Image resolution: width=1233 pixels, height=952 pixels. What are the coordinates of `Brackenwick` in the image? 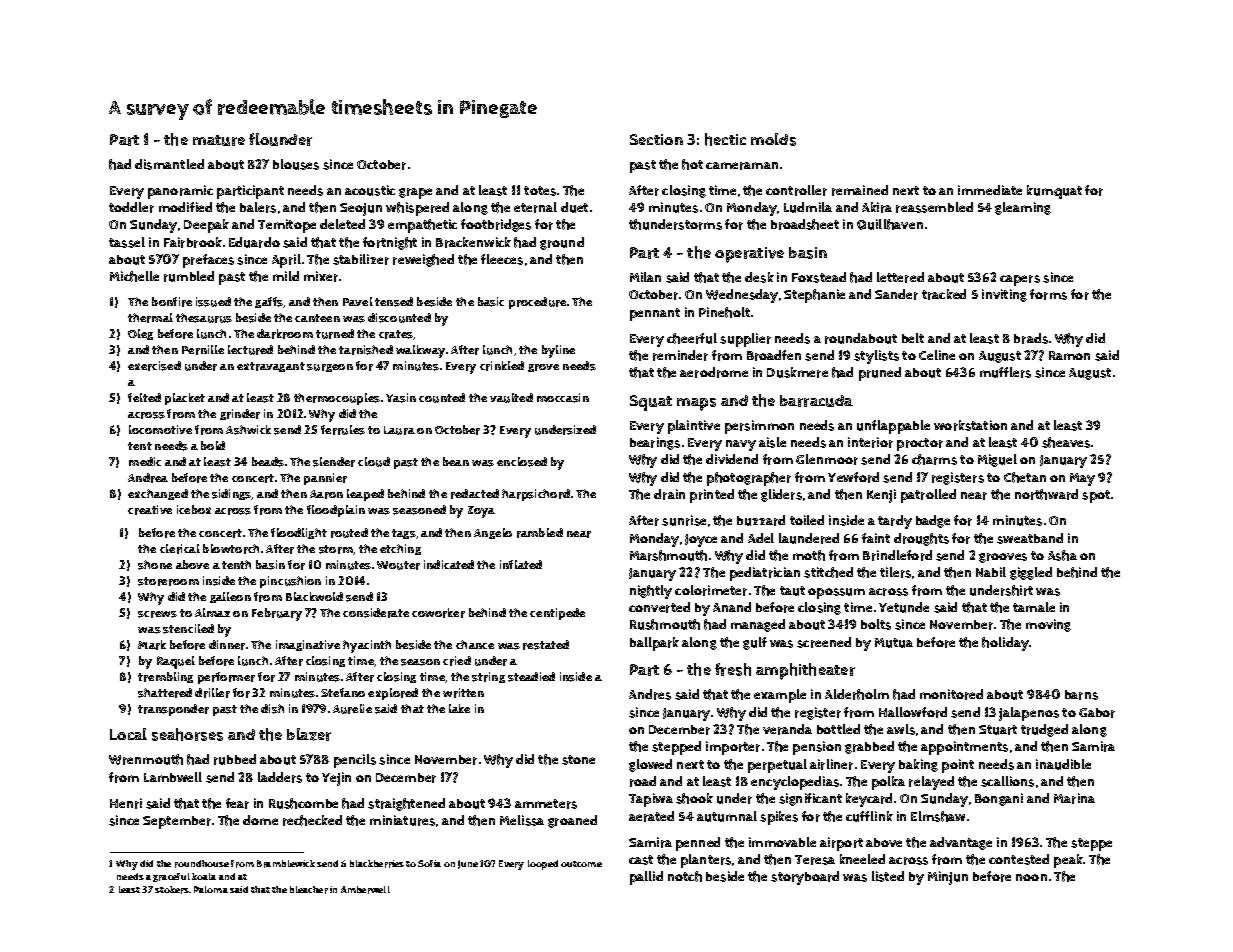 It's located at (473, 242).
